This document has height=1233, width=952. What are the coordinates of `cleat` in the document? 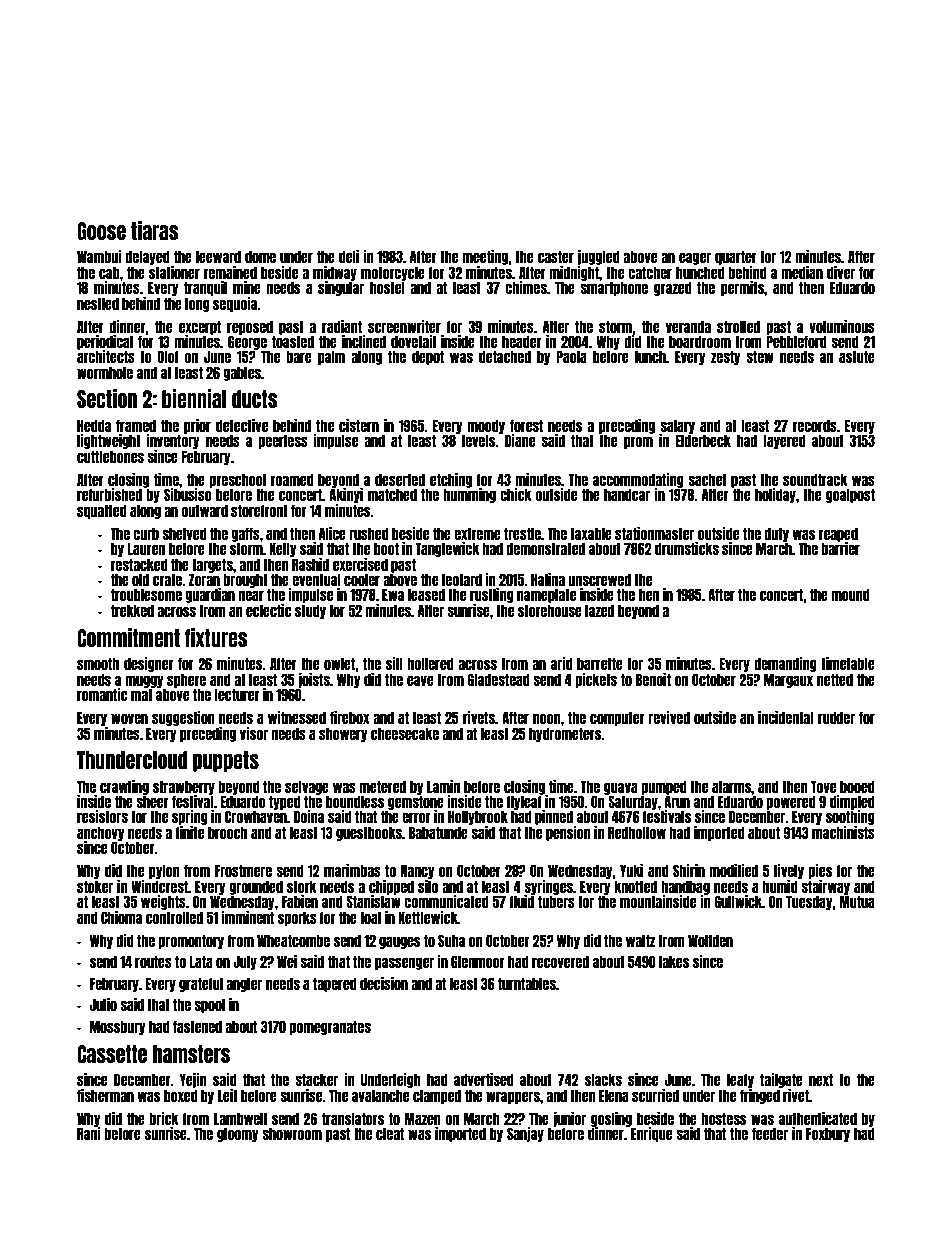 It's located at (390, 1133).
